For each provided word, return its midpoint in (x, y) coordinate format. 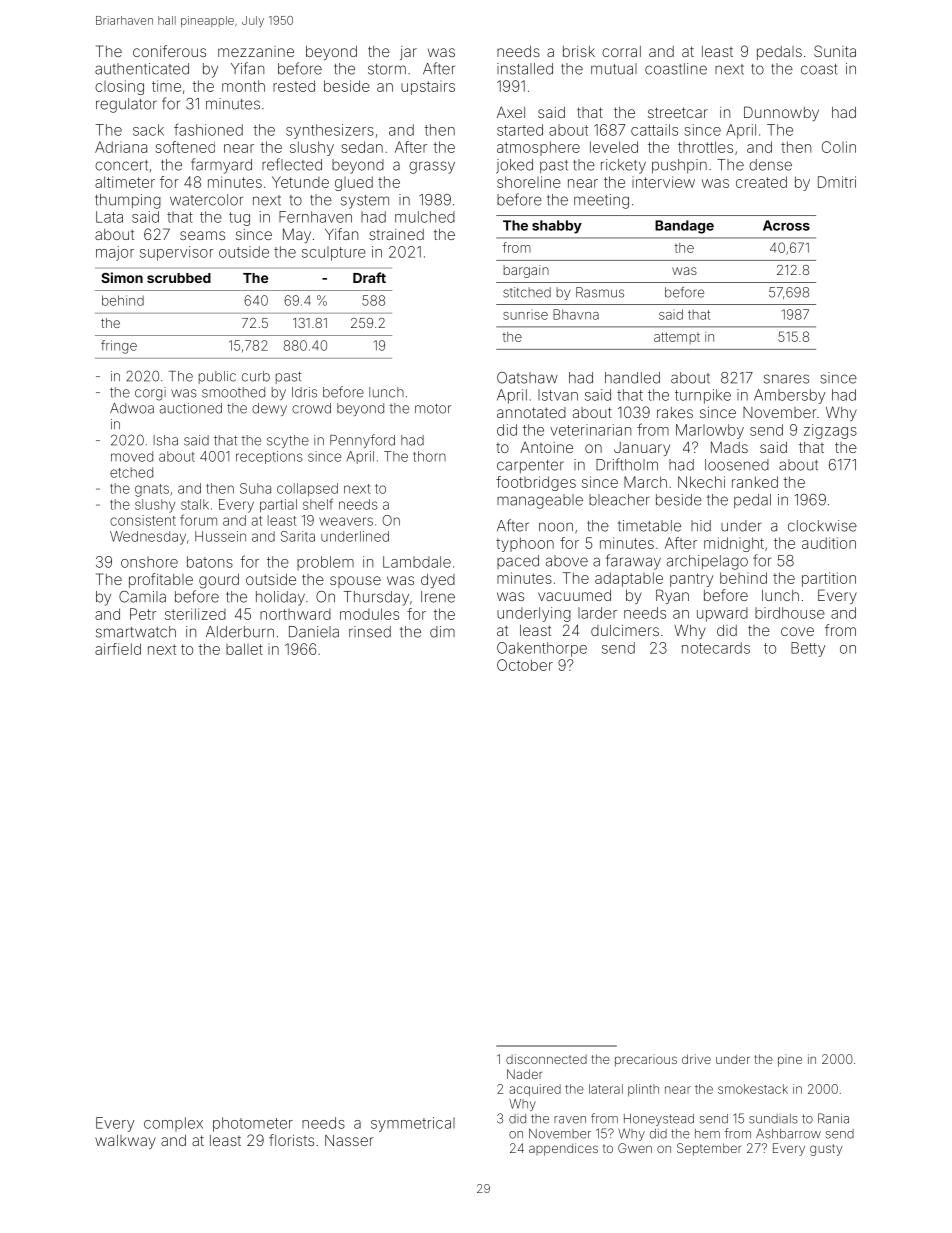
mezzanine (256, 51)
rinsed (370, 632)
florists (291, 1140)
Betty (808, 649)
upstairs (428, 87)
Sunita (835, 51)
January (642, 449)
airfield (118, 649)
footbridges (536, 483)
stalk (195, 504)
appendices (563, 1149)
